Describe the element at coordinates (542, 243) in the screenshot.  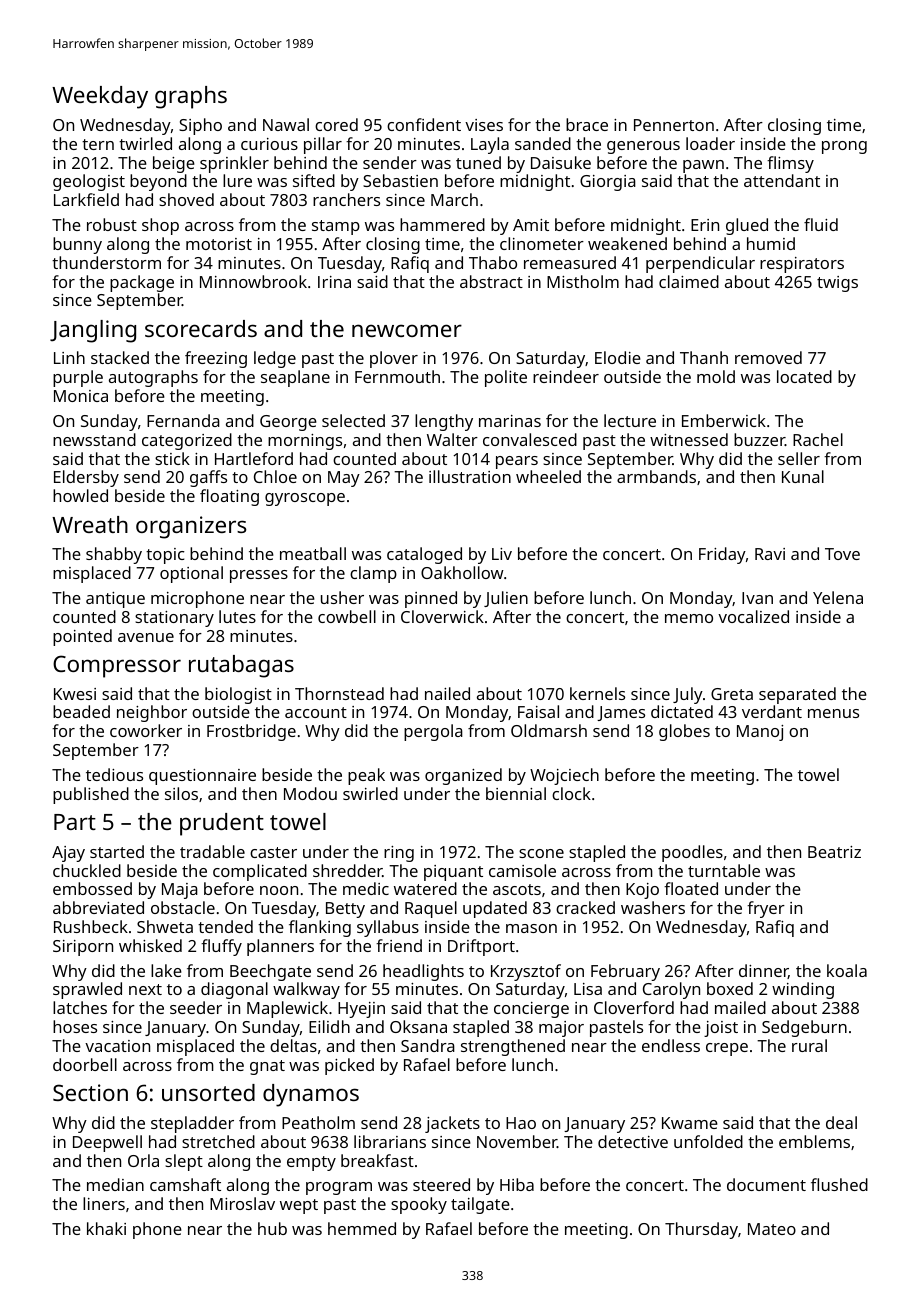
I see `clinometer` at that location.
